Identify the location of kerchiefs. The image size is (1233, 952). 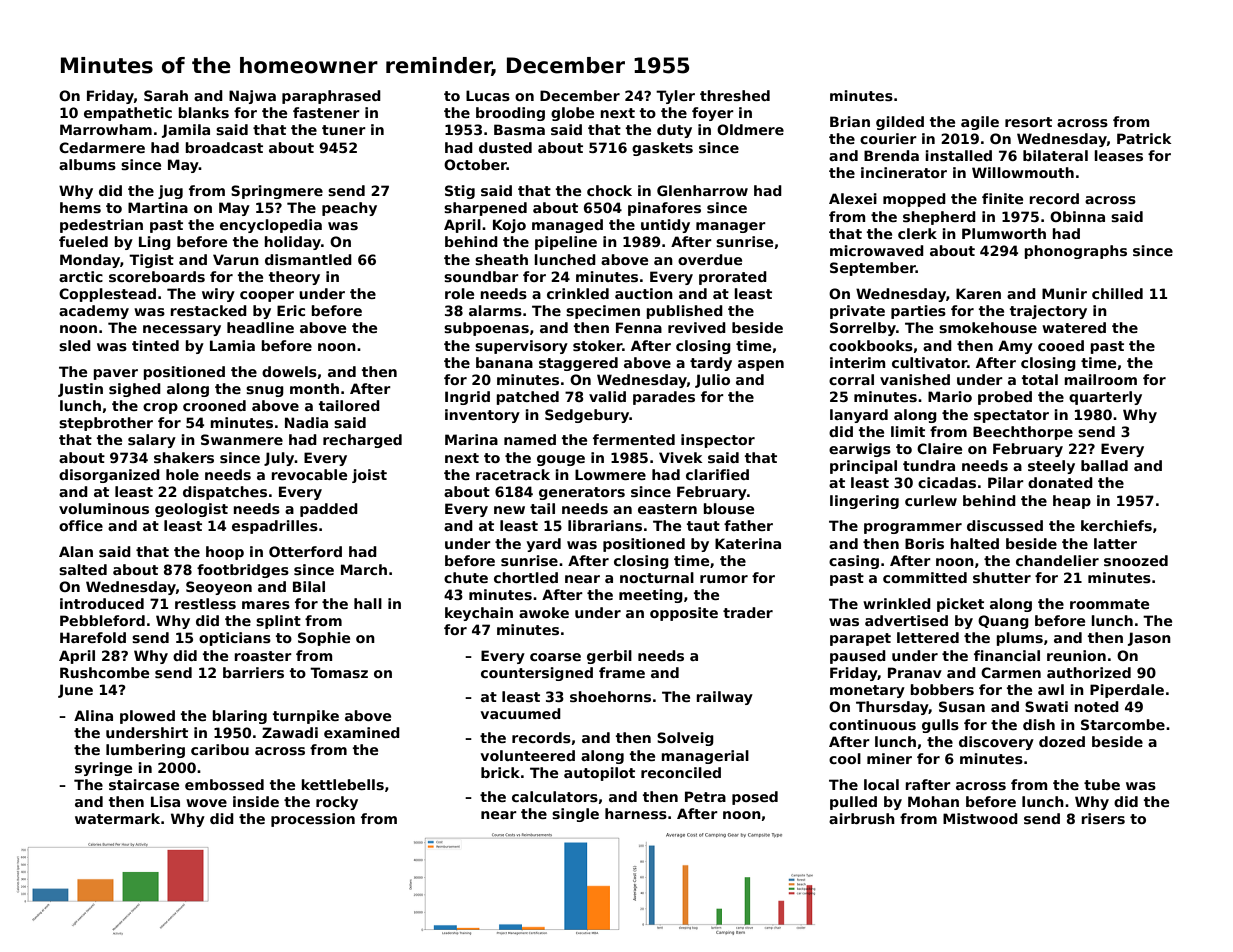
(1116, 525).
